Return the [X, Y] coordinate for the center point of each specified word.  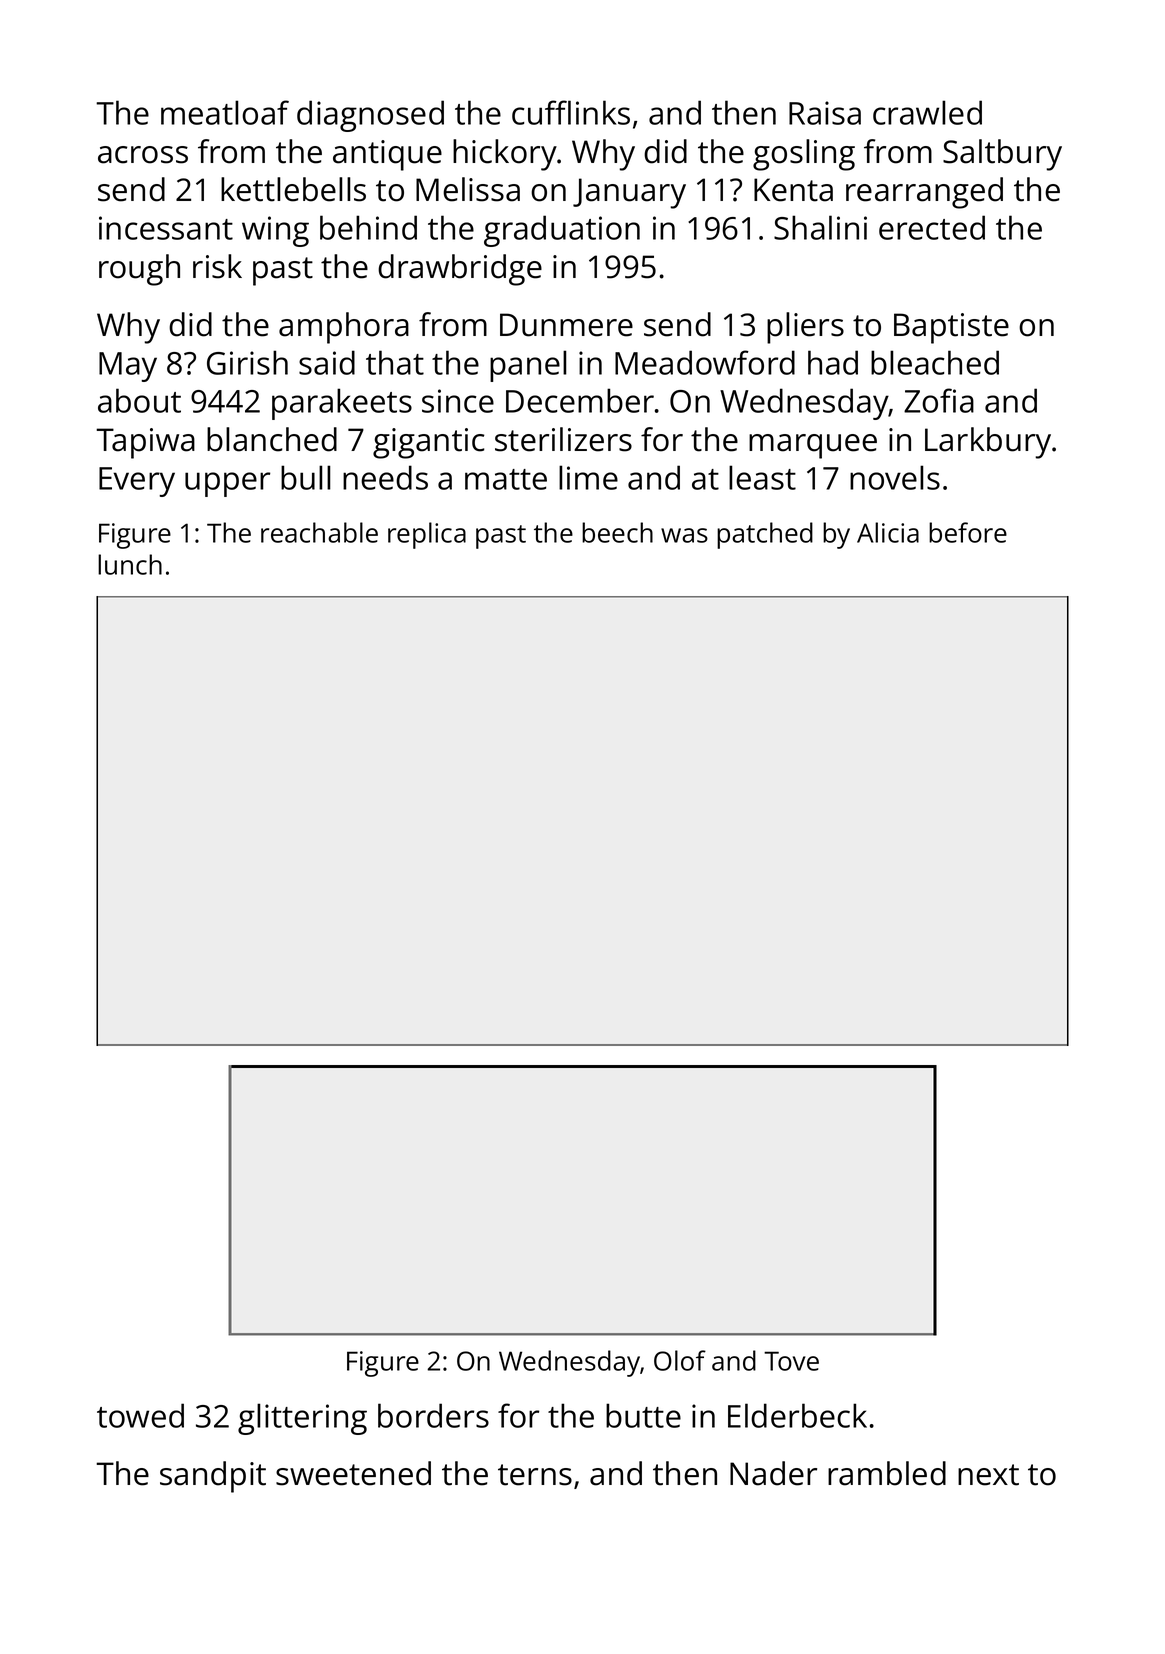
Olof [680, 1360]
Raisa [825, 113]
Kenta [793, 190]
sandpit [213, 1477]
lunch [130, 564]
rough [139, 270]
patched [765, 535]
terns [535, 1475]
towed [140, 1415]
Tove [791, 1361]
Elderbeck [797, 1415]
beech [617, 532]
